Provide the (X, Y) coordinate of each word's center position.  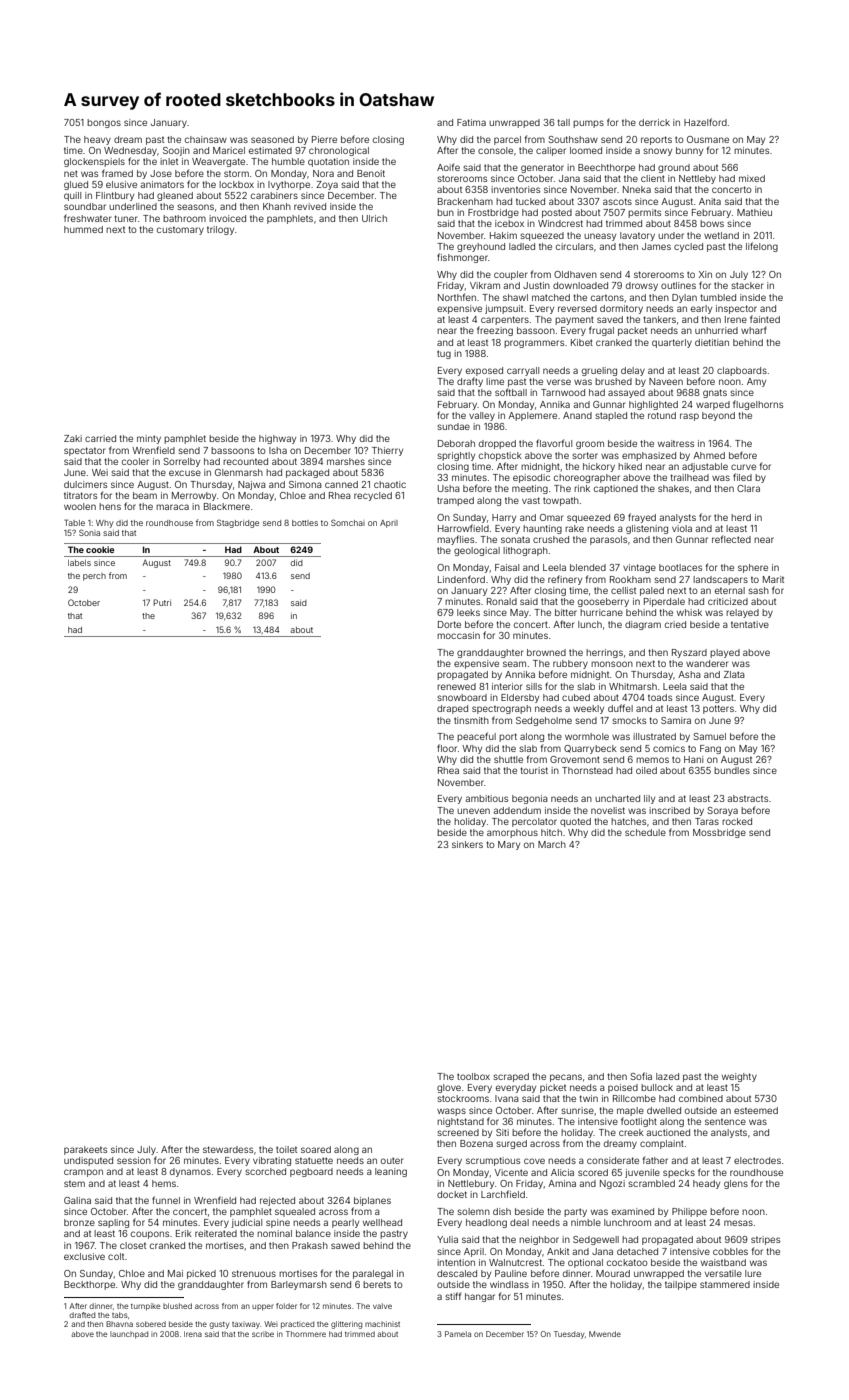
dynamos (190, 1172)
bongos (104, 123)
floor (447, 748)
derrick (654, 122)
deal (519, 1222)
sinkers (467, 844)
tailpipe (681, 1285)
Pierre (324, 139)
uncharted (617, 798)
